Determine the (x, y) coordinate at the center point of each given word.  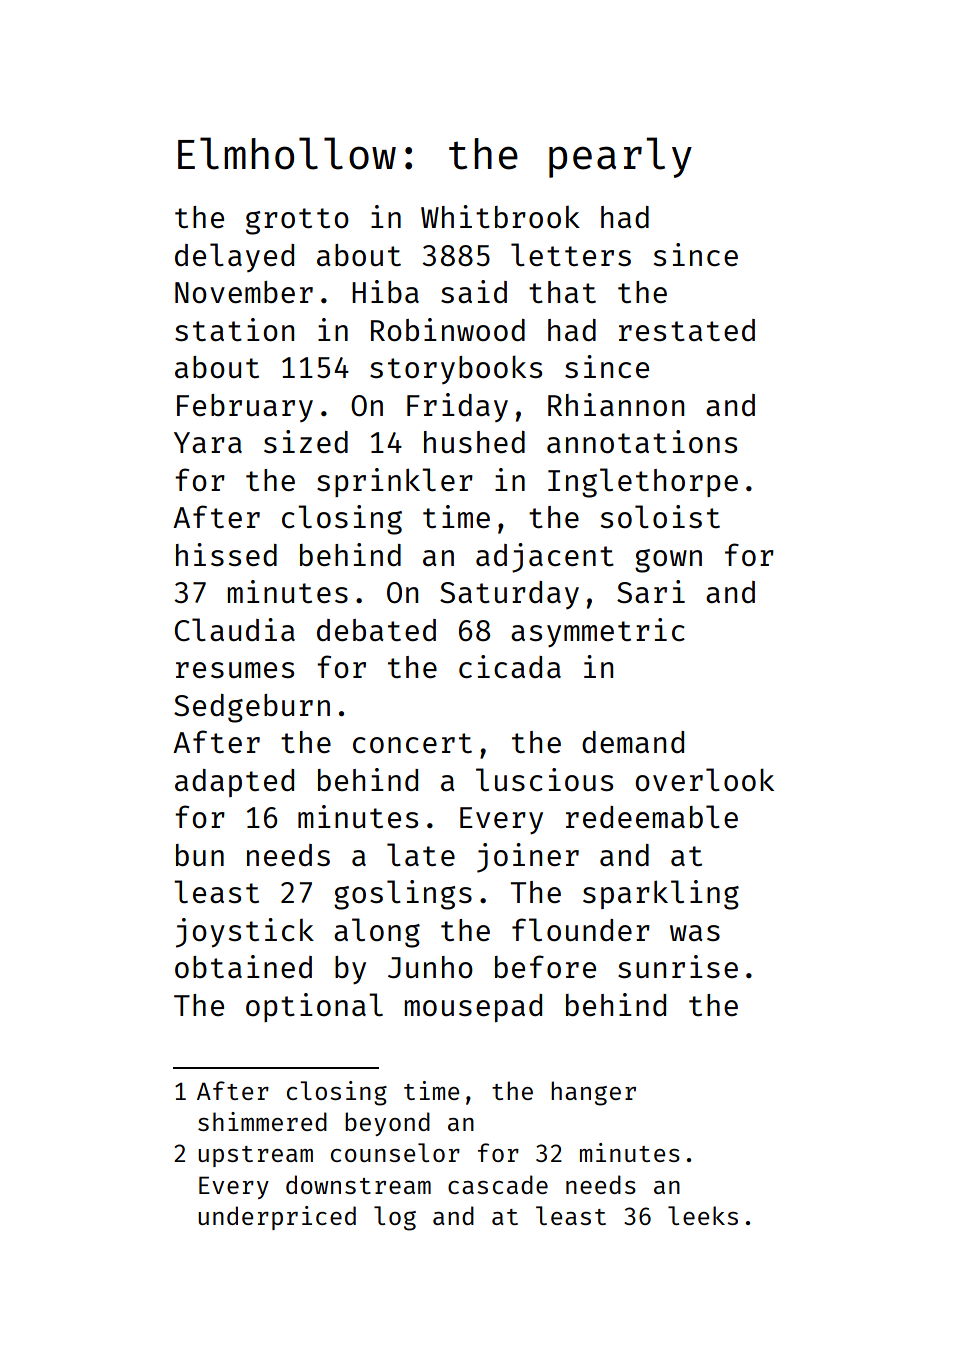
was (695, 933)
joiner (528, 858)
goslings (403, 895)
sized (306, 441)
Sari (651, 592)
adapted (234, 783)
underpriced (277, 1218)
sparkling (661, 895)
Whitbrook (500, 216)
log (395, 1218)
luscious (544, 779)
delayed (234, 257)
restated (687, 330)
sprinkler (395, 482)
